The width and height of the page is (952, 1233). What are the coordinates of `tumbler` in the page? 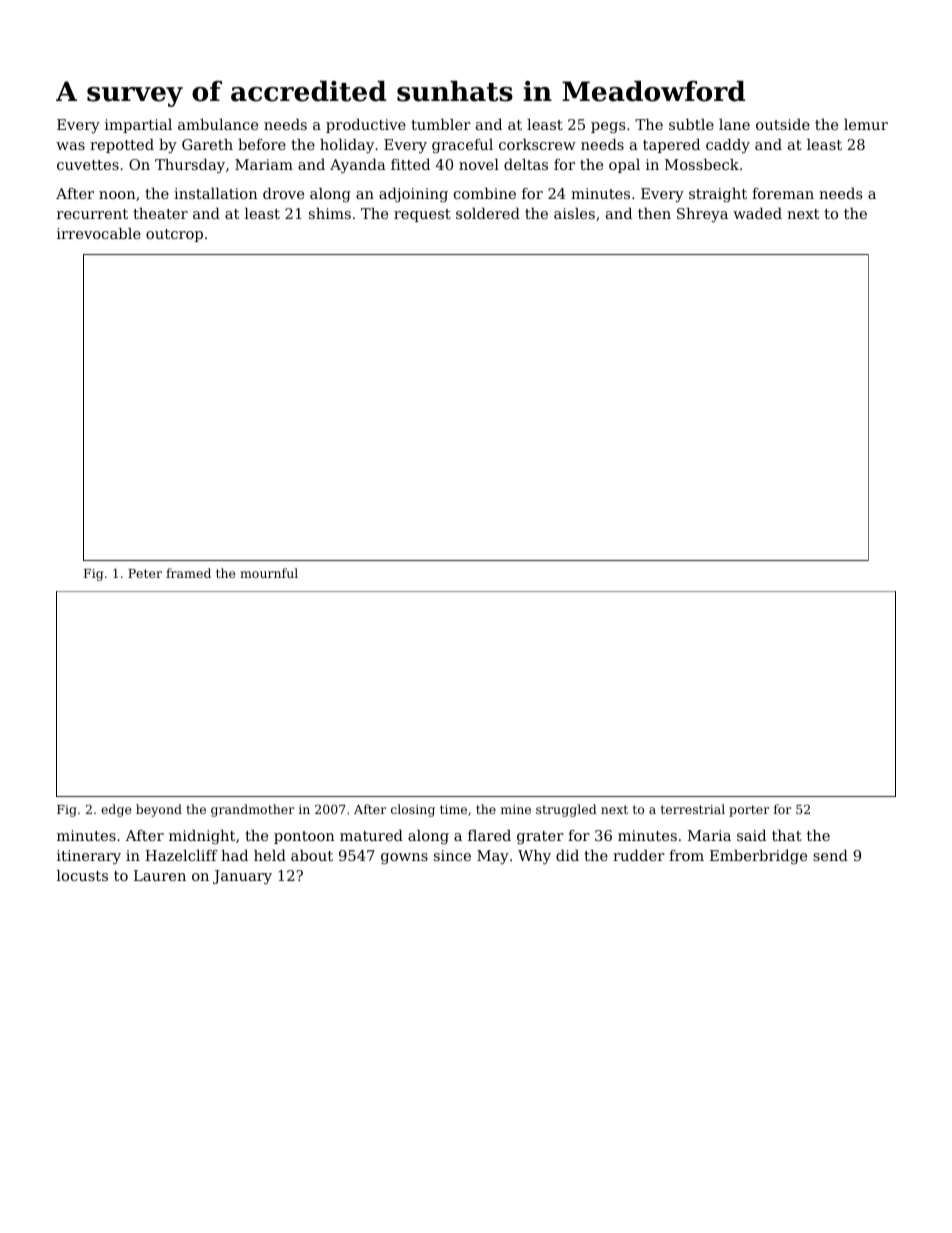 It's located at (441, 124).
